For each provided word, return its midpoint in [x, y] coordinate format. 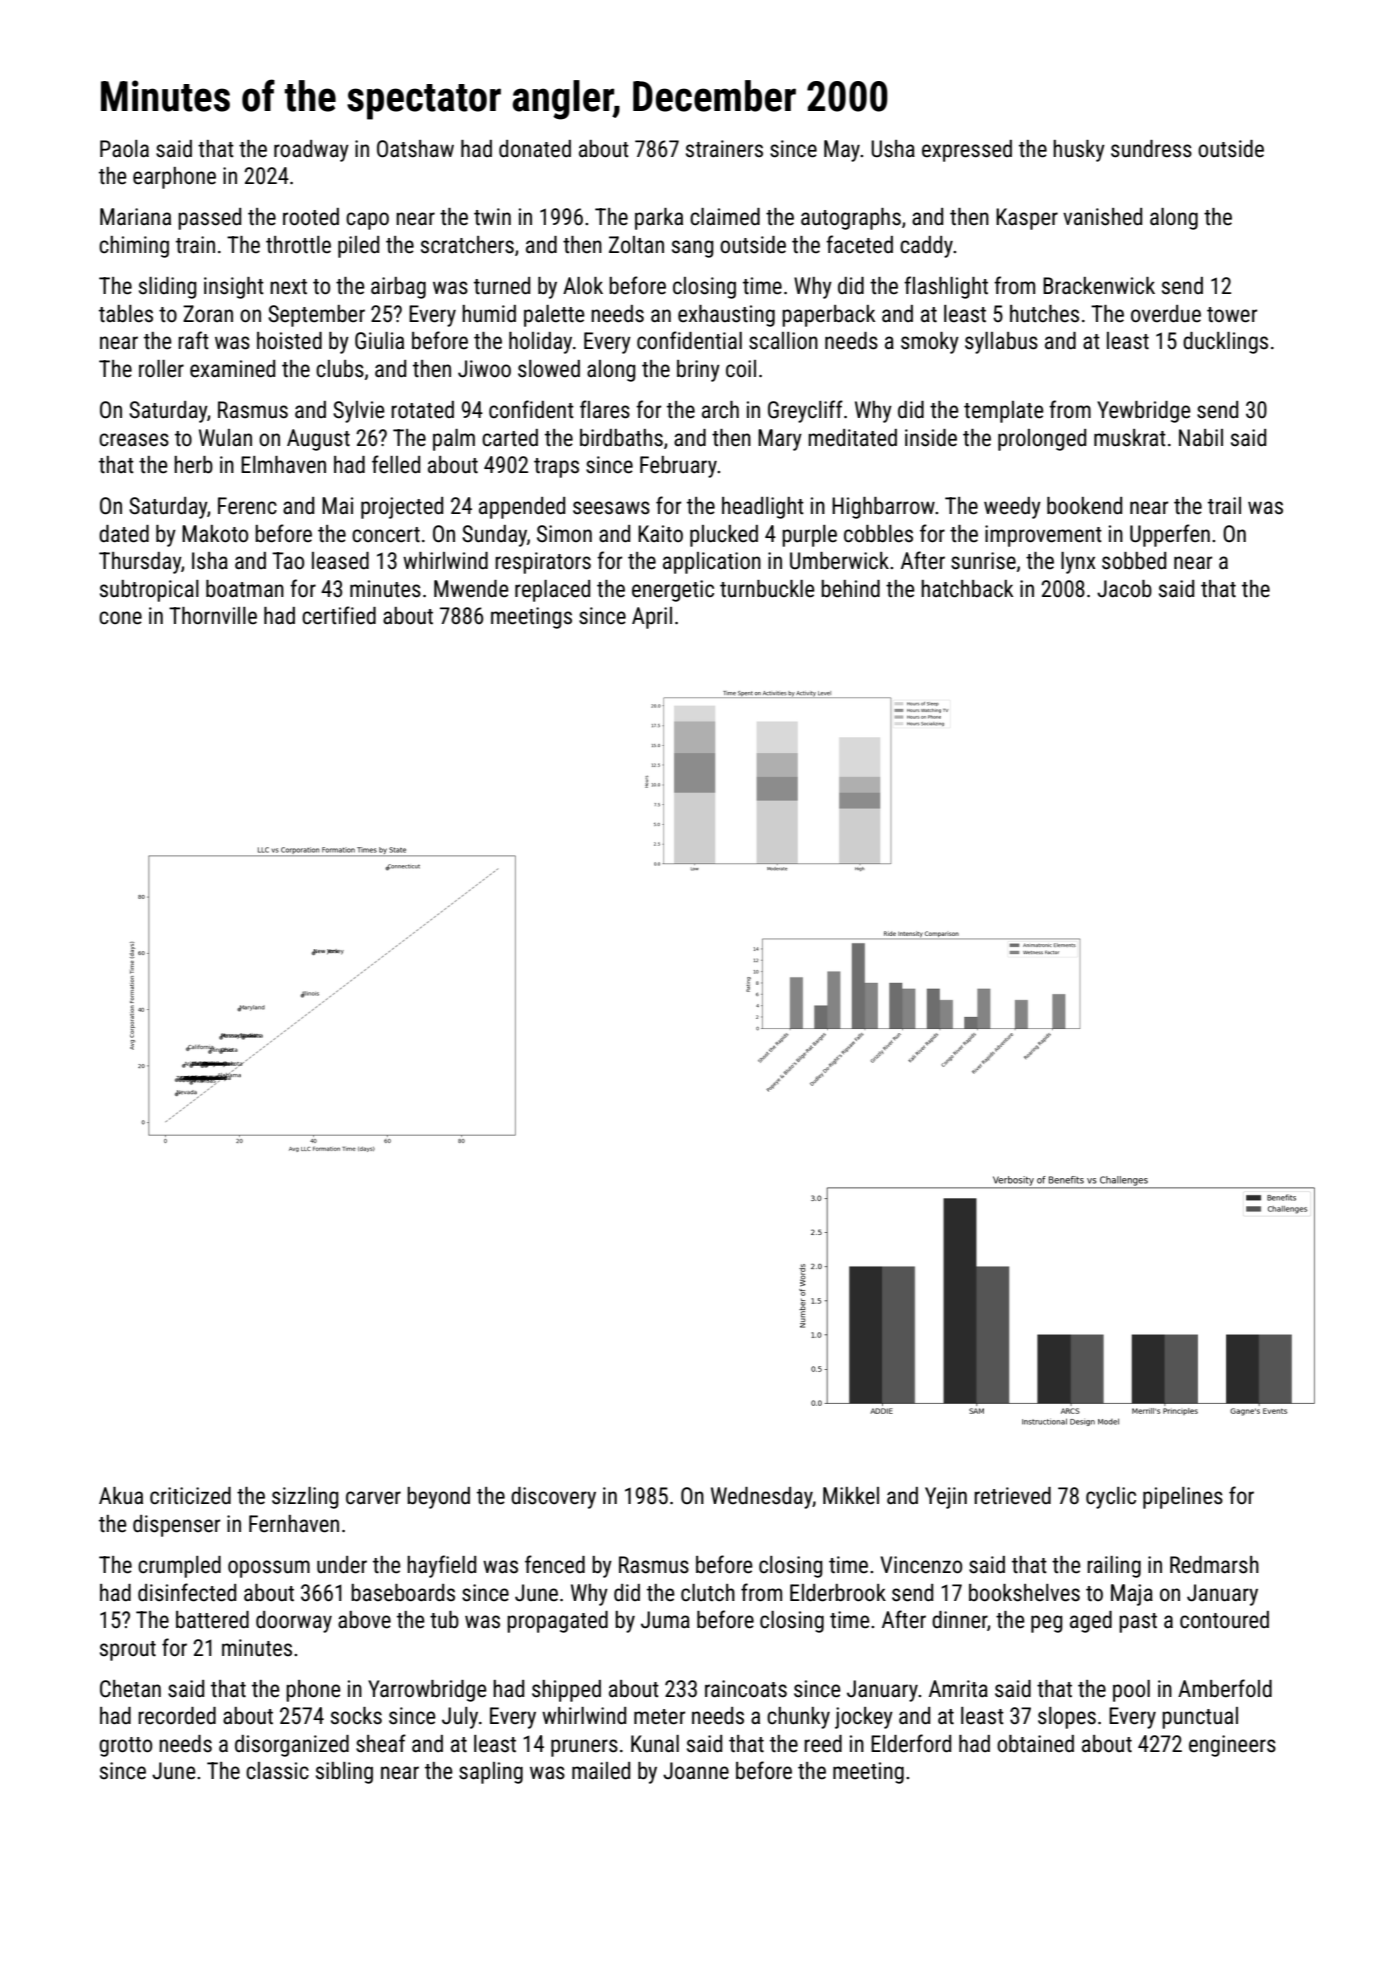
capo [367, 221]
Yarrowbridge [427, 1691]
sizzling [305, 1498]
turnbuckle [767, 589]
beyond [438, 1498]
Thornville [213, 616]
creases [134, 440]
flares [605, 409]
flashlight [946, 287]
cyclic [1111, 1498]
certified [339, 615]
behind [850, 589]
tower [1232, 315]
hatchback [967, 589]
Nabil [1201, 438]
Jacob [1124, 589]
